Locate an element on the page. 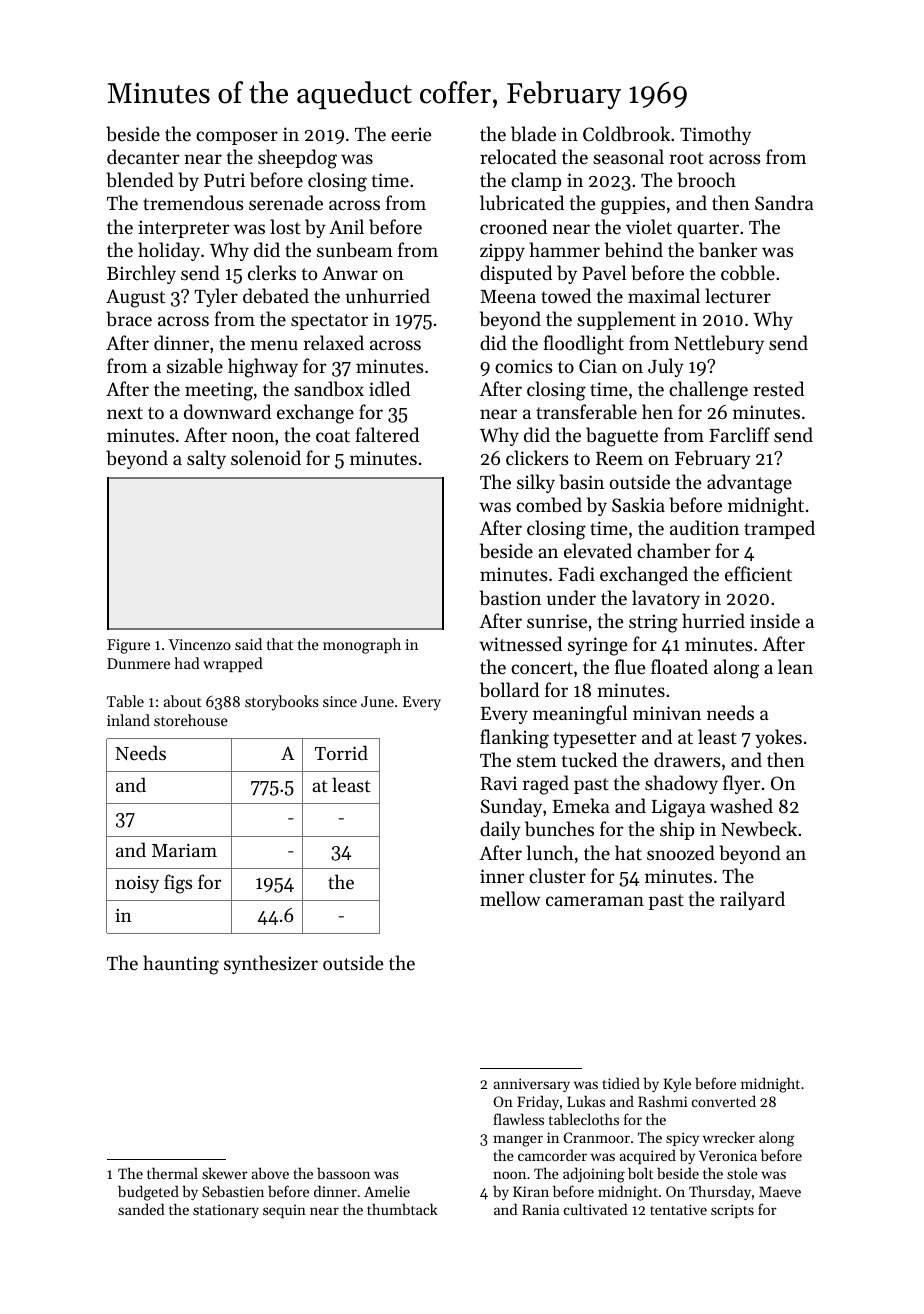 This document has width=924, height=1314. downward is located at coordinates (227, 411).
